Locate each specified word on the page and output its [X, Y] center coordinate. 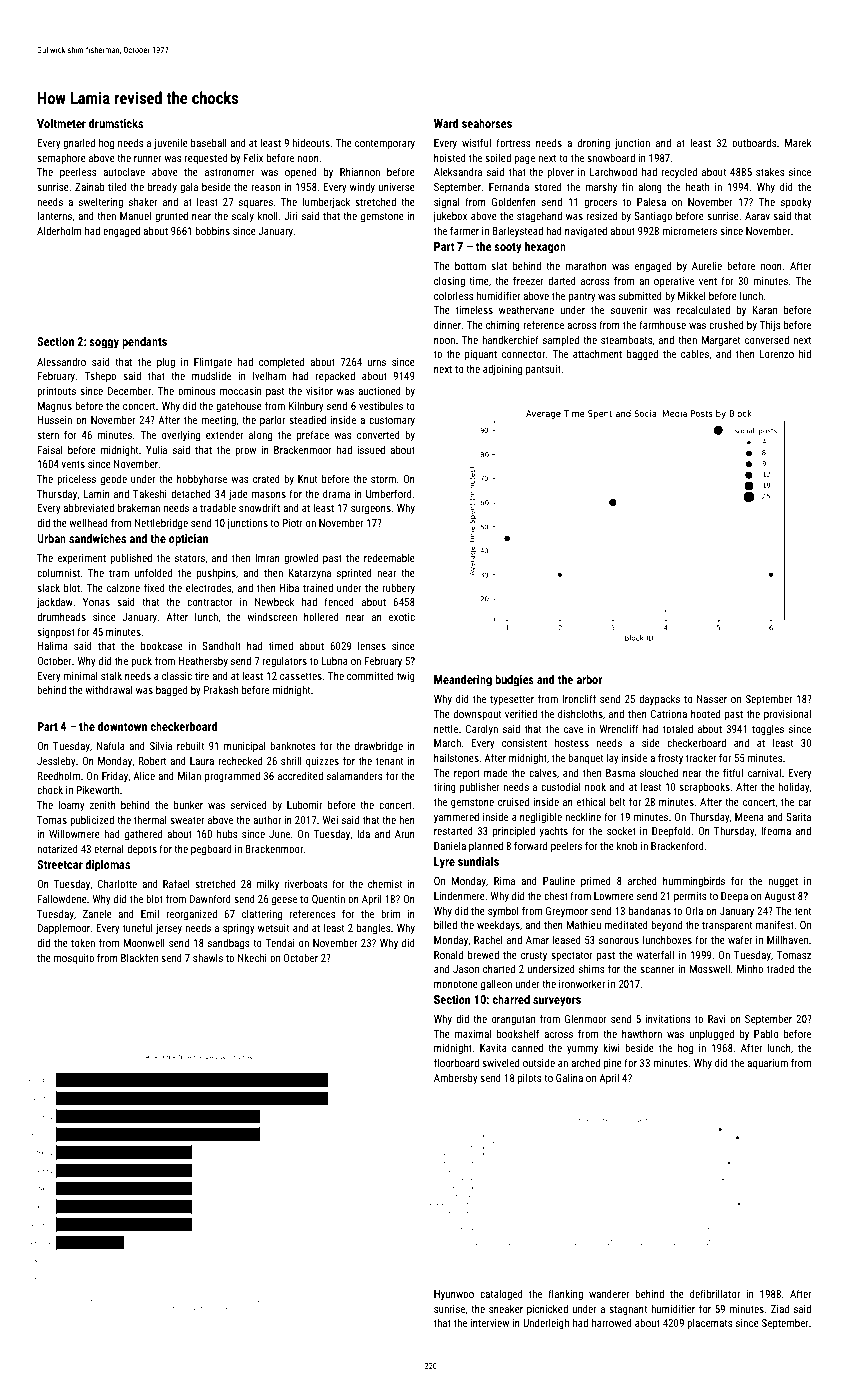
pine [613, 1064]
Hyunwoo [454, 1295]
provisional [787, 715]
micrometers [689, 231]
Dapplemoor [63, 929]
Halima [52, 645]
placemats [710, 1324]
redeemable [389, 557]
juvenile [171, 144]
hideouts [311, 143]
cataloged [501, 1295]
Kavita [493, 1048]
